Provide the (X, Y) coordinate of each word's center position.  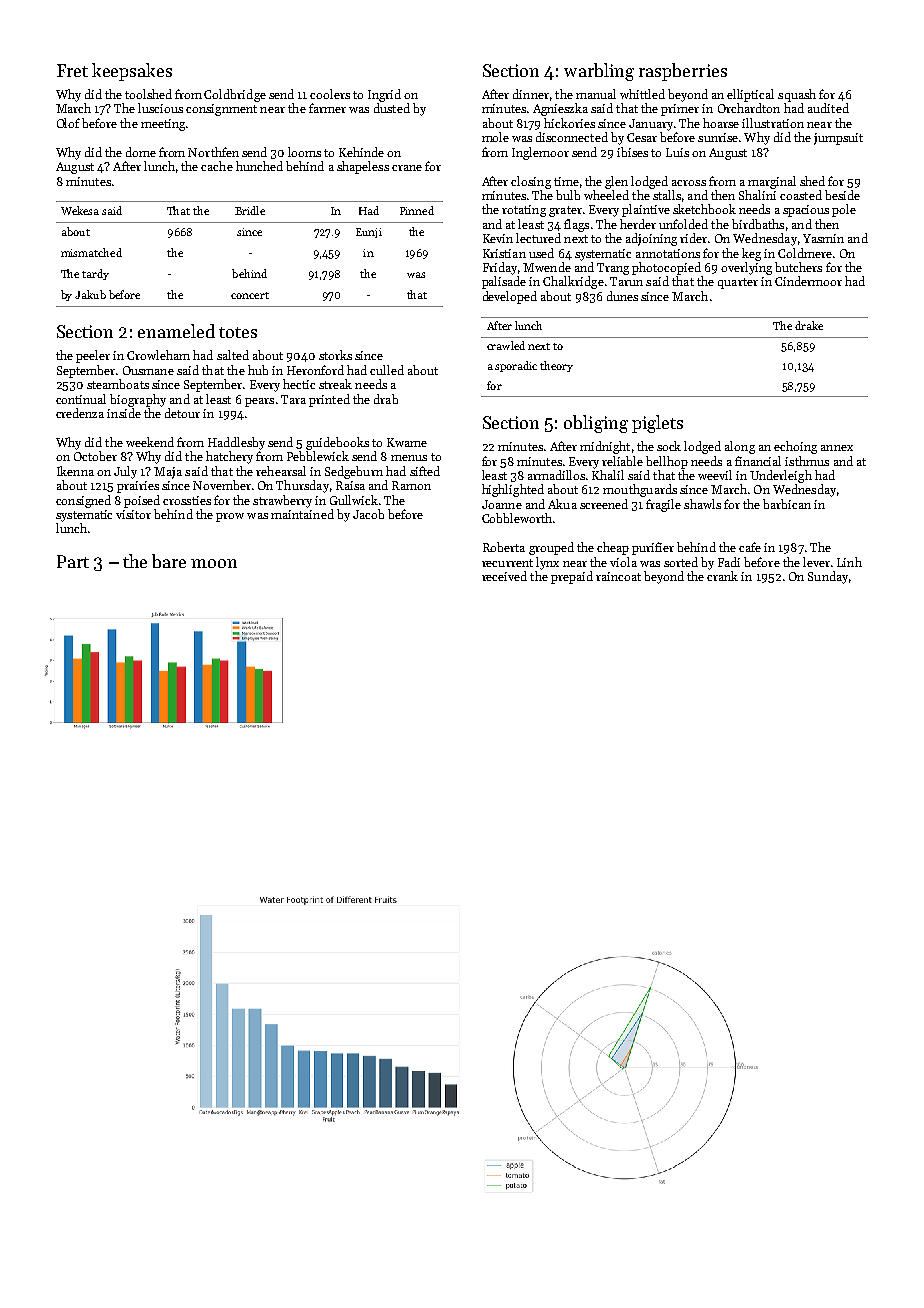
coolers (330, 94)
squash (797, 95)
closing (531, 182)
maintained (302, 514)
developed (510, 297)
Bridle (250, 210)
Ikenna (75, 471)
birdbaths (758, 224)
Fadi (729, 562)
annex (837, 448)
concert (250, 295)
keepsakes (132, 72)
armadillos (556, 475)
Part (73, 561)
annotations (668, 253)
